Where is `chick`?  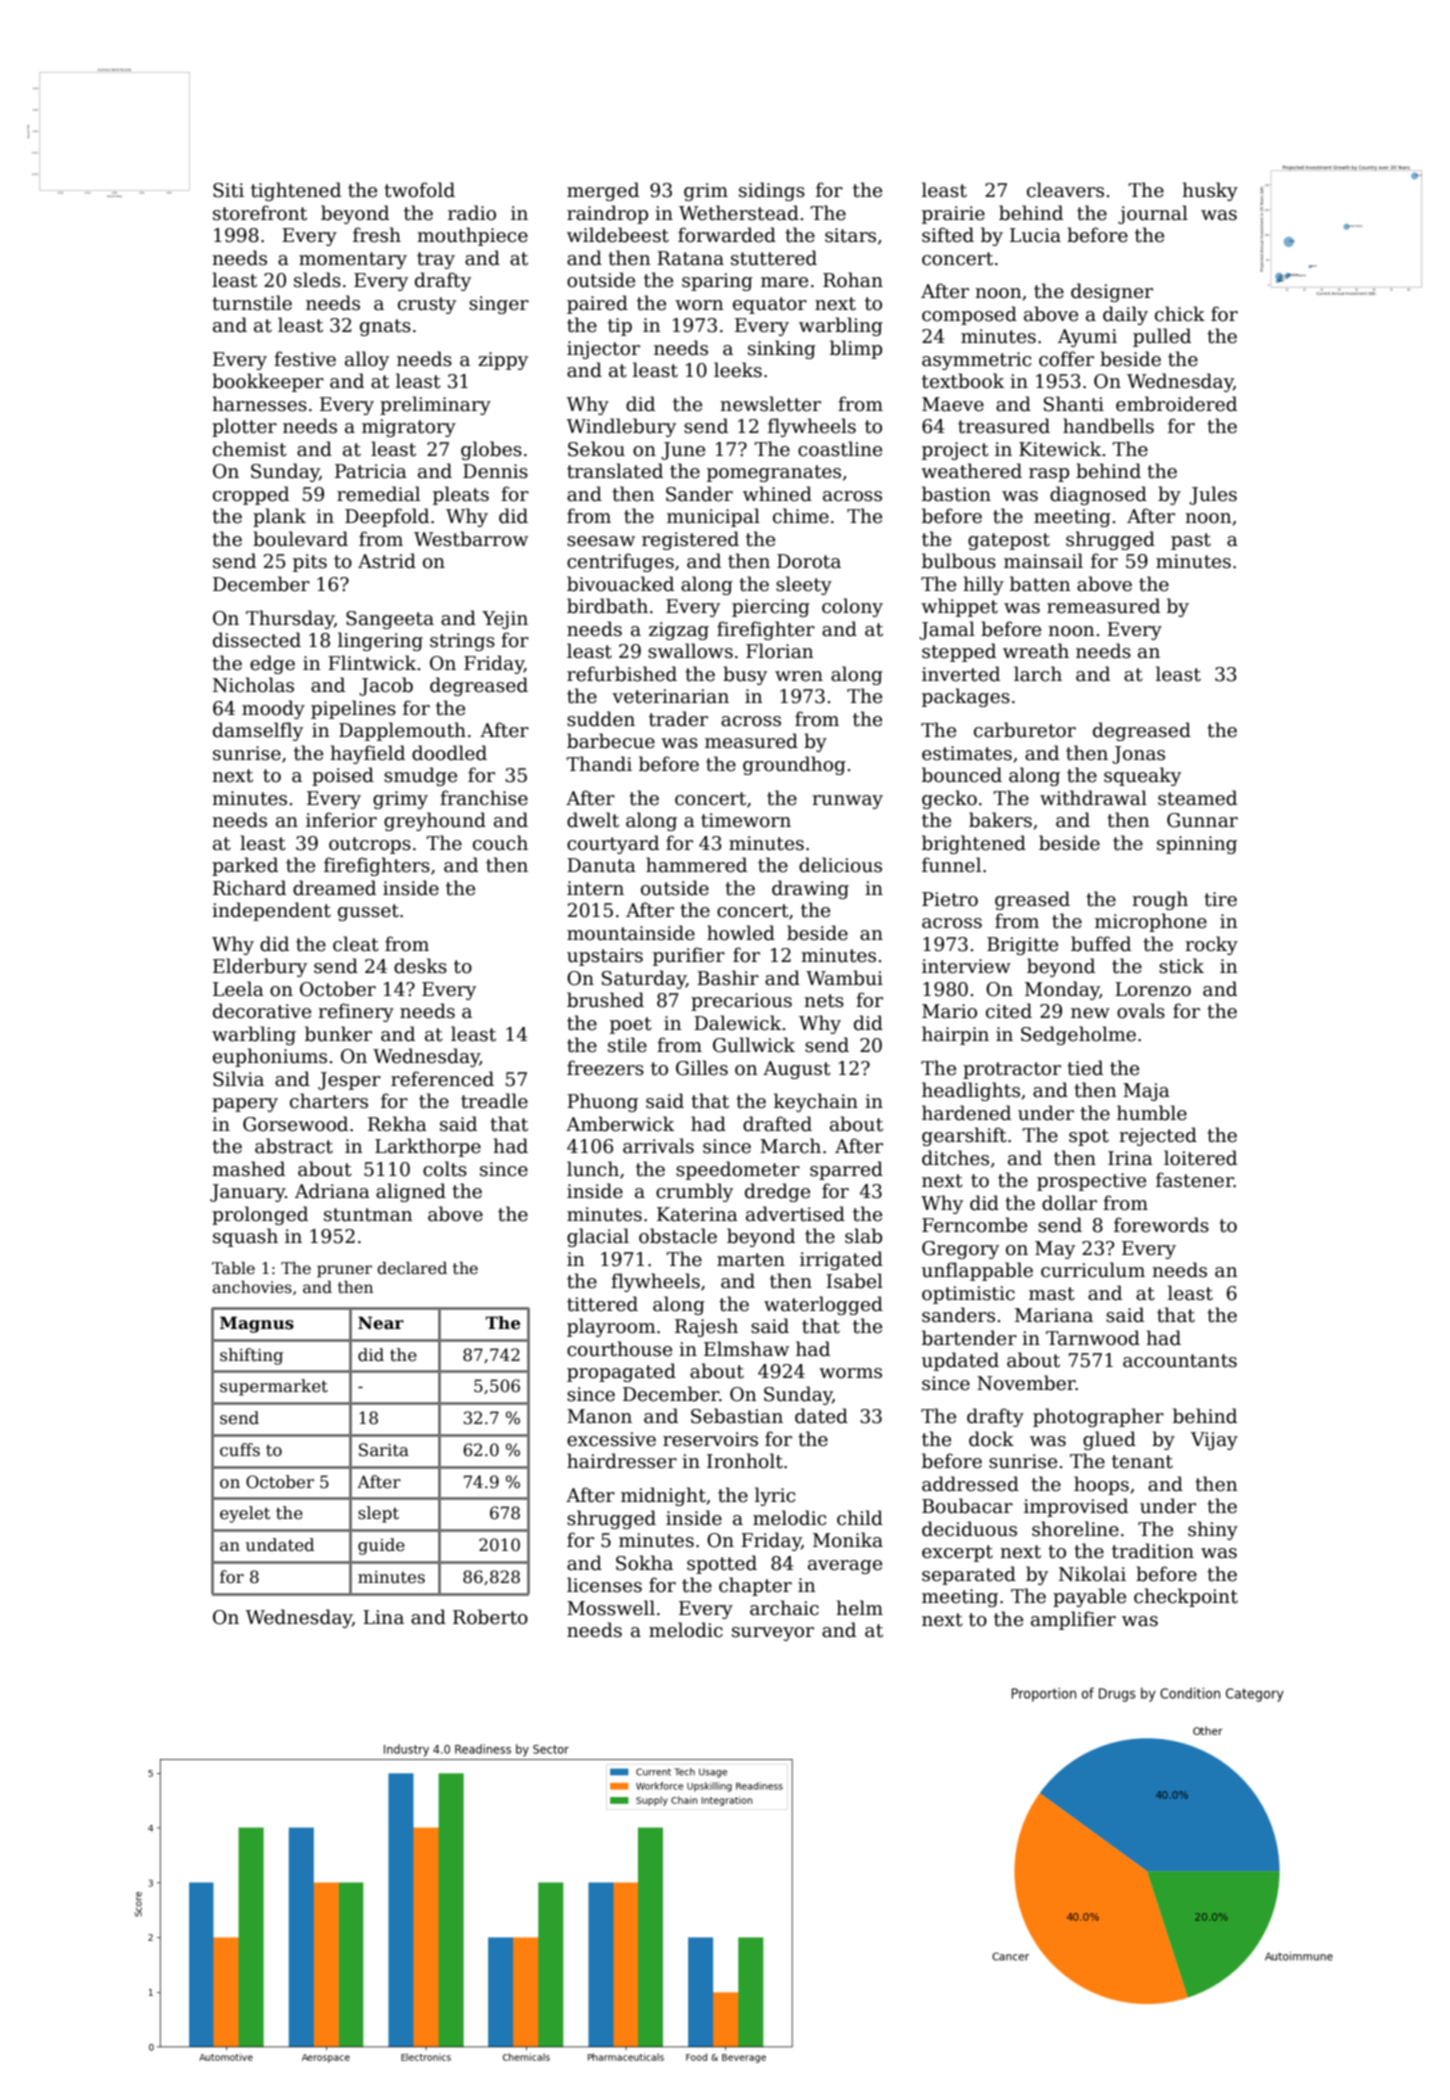
chick is located at coordinates (1180, 314).
